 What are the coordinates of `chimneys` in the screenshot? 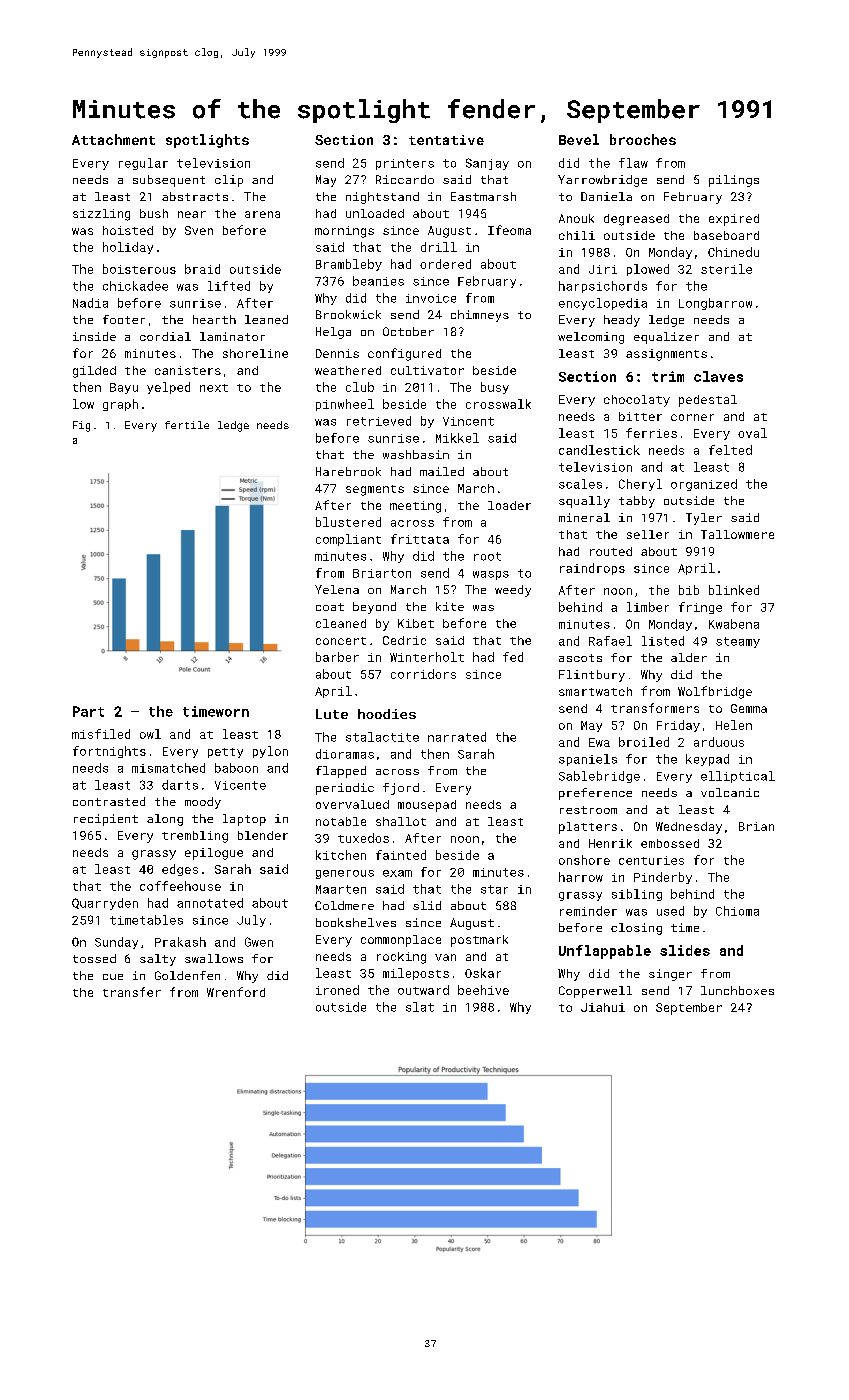 It's located at (480, 316).
